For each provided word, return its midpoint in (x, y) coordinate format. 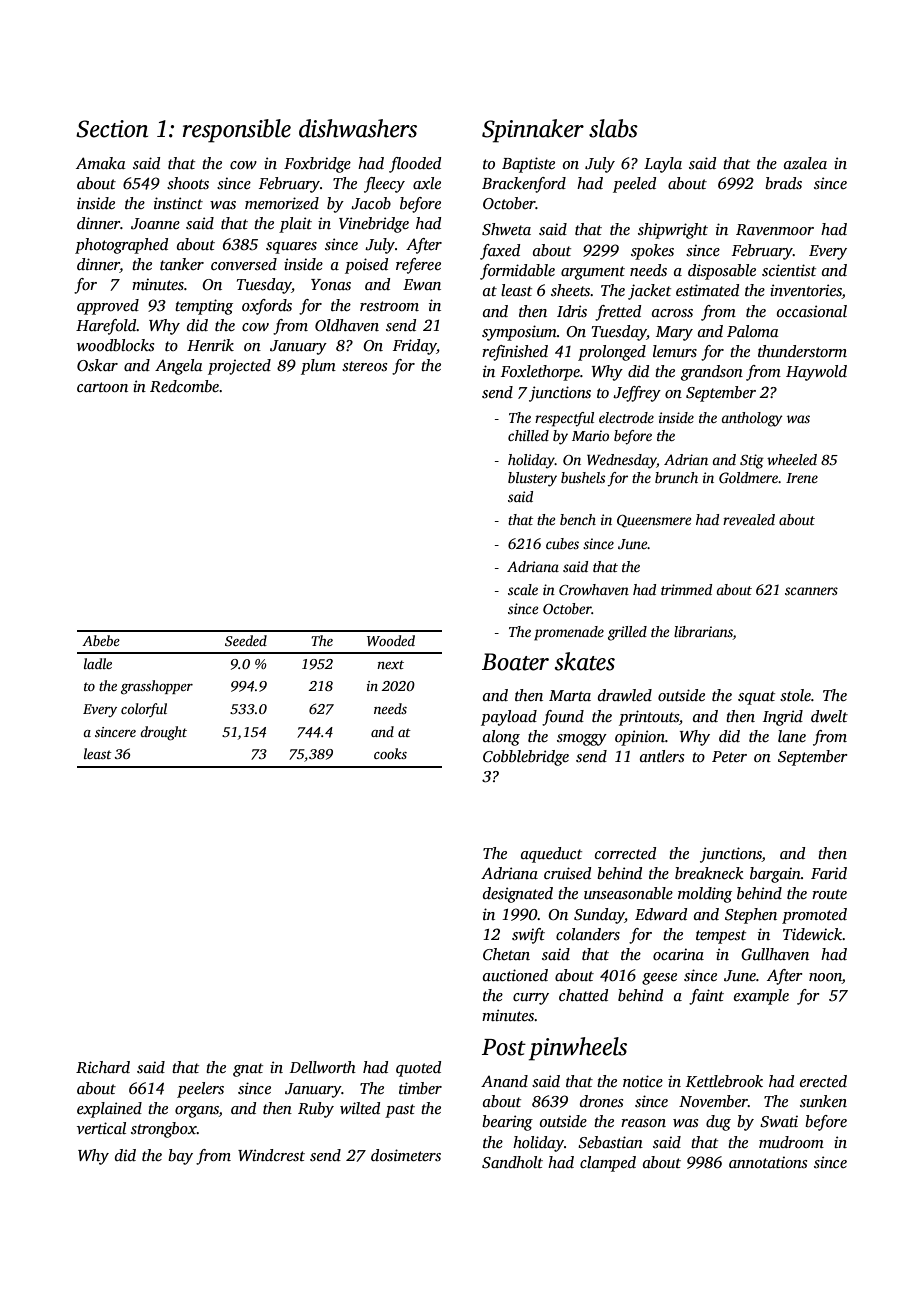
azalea (805, 163)
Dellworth (323, 1067)
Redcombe (184, 386)
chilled (528, 435)
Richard (103, 1067)
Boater (515, 662)
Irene (802, 478)
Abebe (101, 640)
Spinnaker (533, 131)
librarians (703, 633)
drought (163, 733)
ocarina (678, 954)
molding (705, 895)
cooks (390, 753)
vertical (101, 1128)
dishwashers (358, 128)
